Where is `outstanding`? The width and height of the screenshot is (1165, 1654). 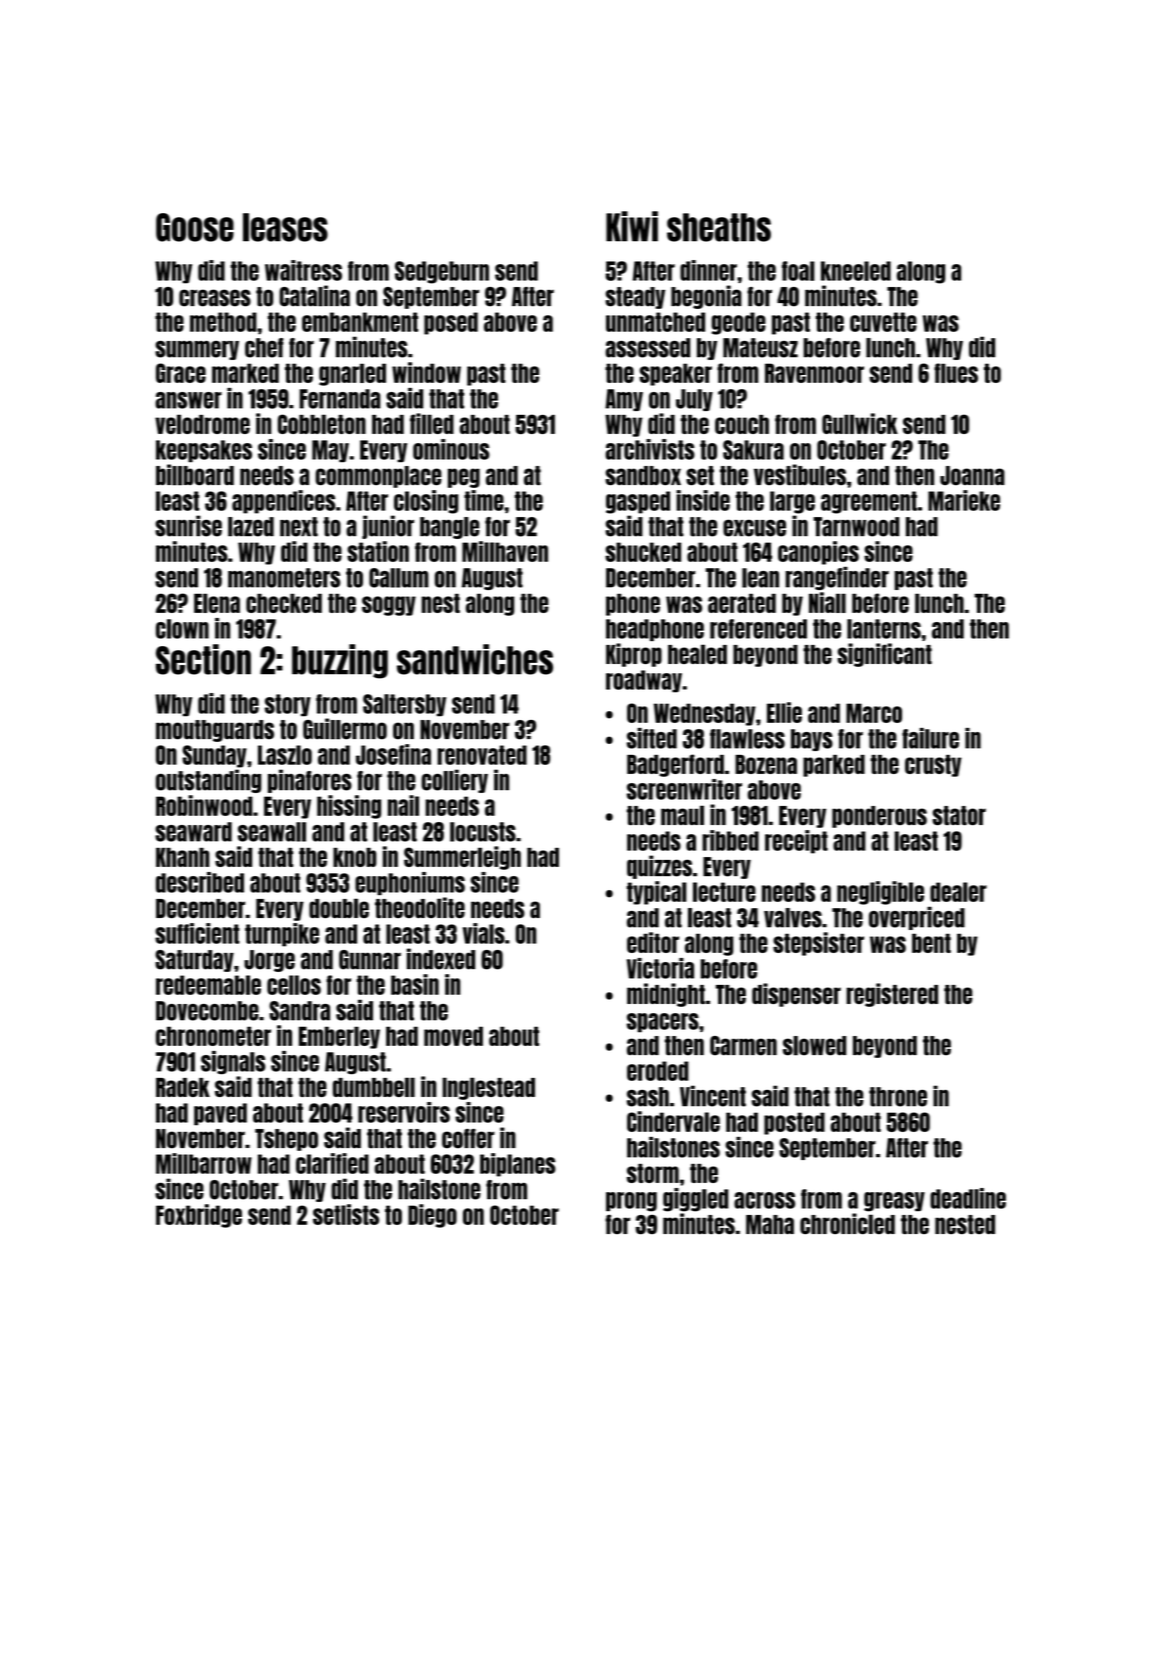
outstanding is located at coordinates (208, 781).
